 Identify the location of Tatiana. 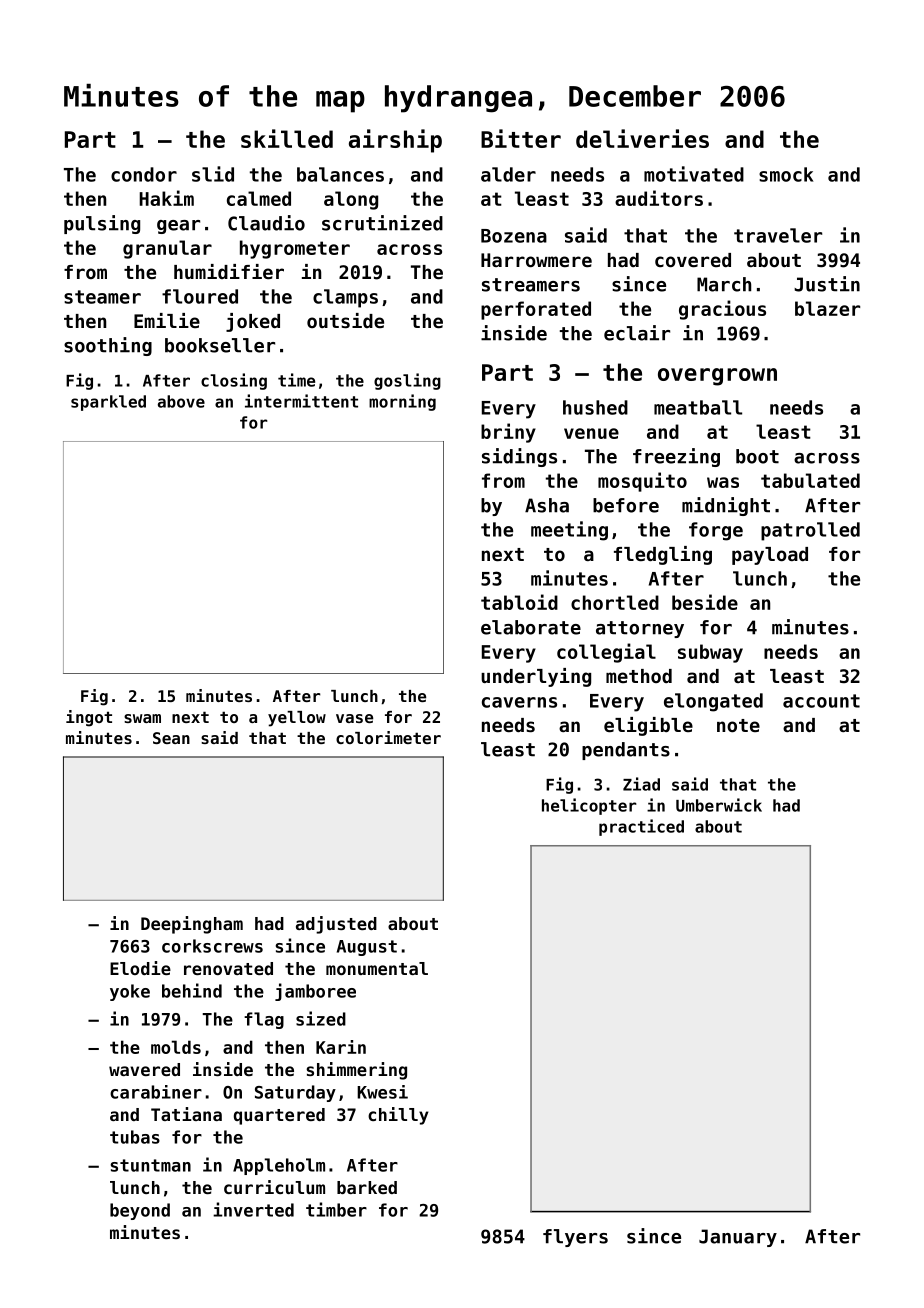
(186, 1114).
